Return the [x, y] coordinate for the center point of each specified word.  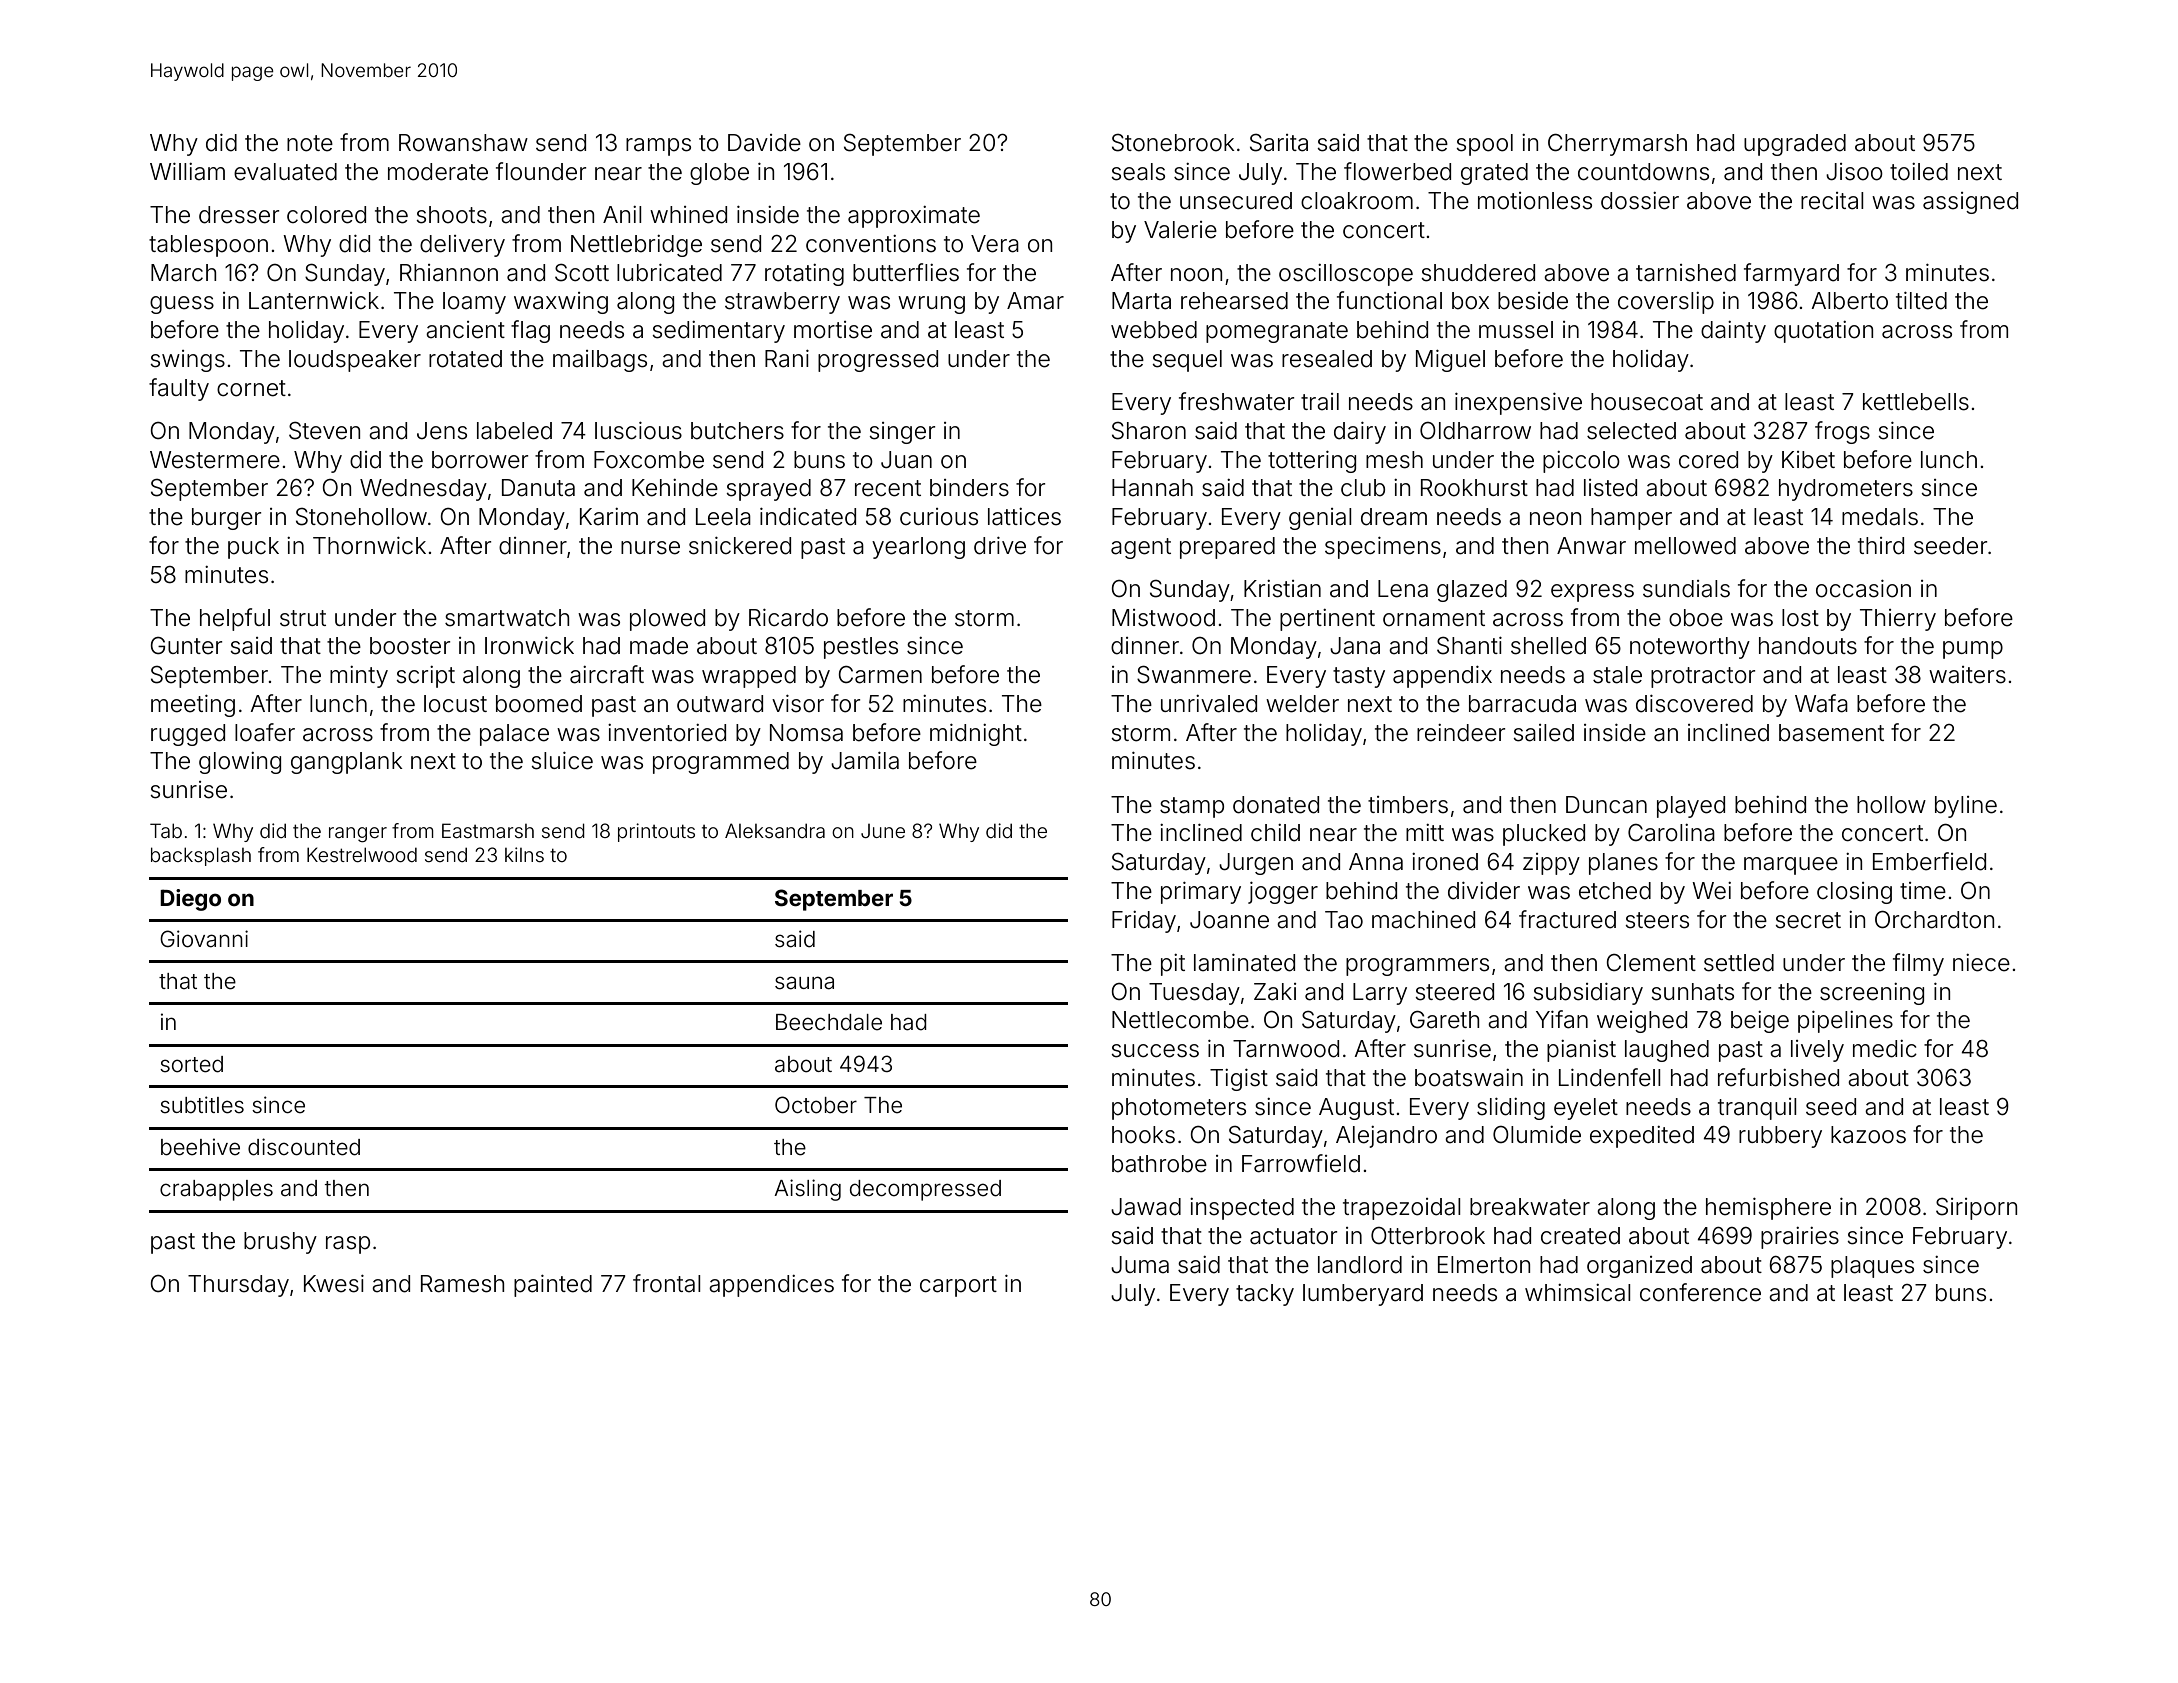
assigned [1970, 203]
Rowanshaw [463, 143]
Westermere [215, 460]
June [883, 831]
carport [958, 1286]
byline [1966, 807]
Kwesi [334, 1284]
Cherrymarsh [1617, 145]
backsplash [201, 856]
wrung [931, 305]
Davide [764, 143]
